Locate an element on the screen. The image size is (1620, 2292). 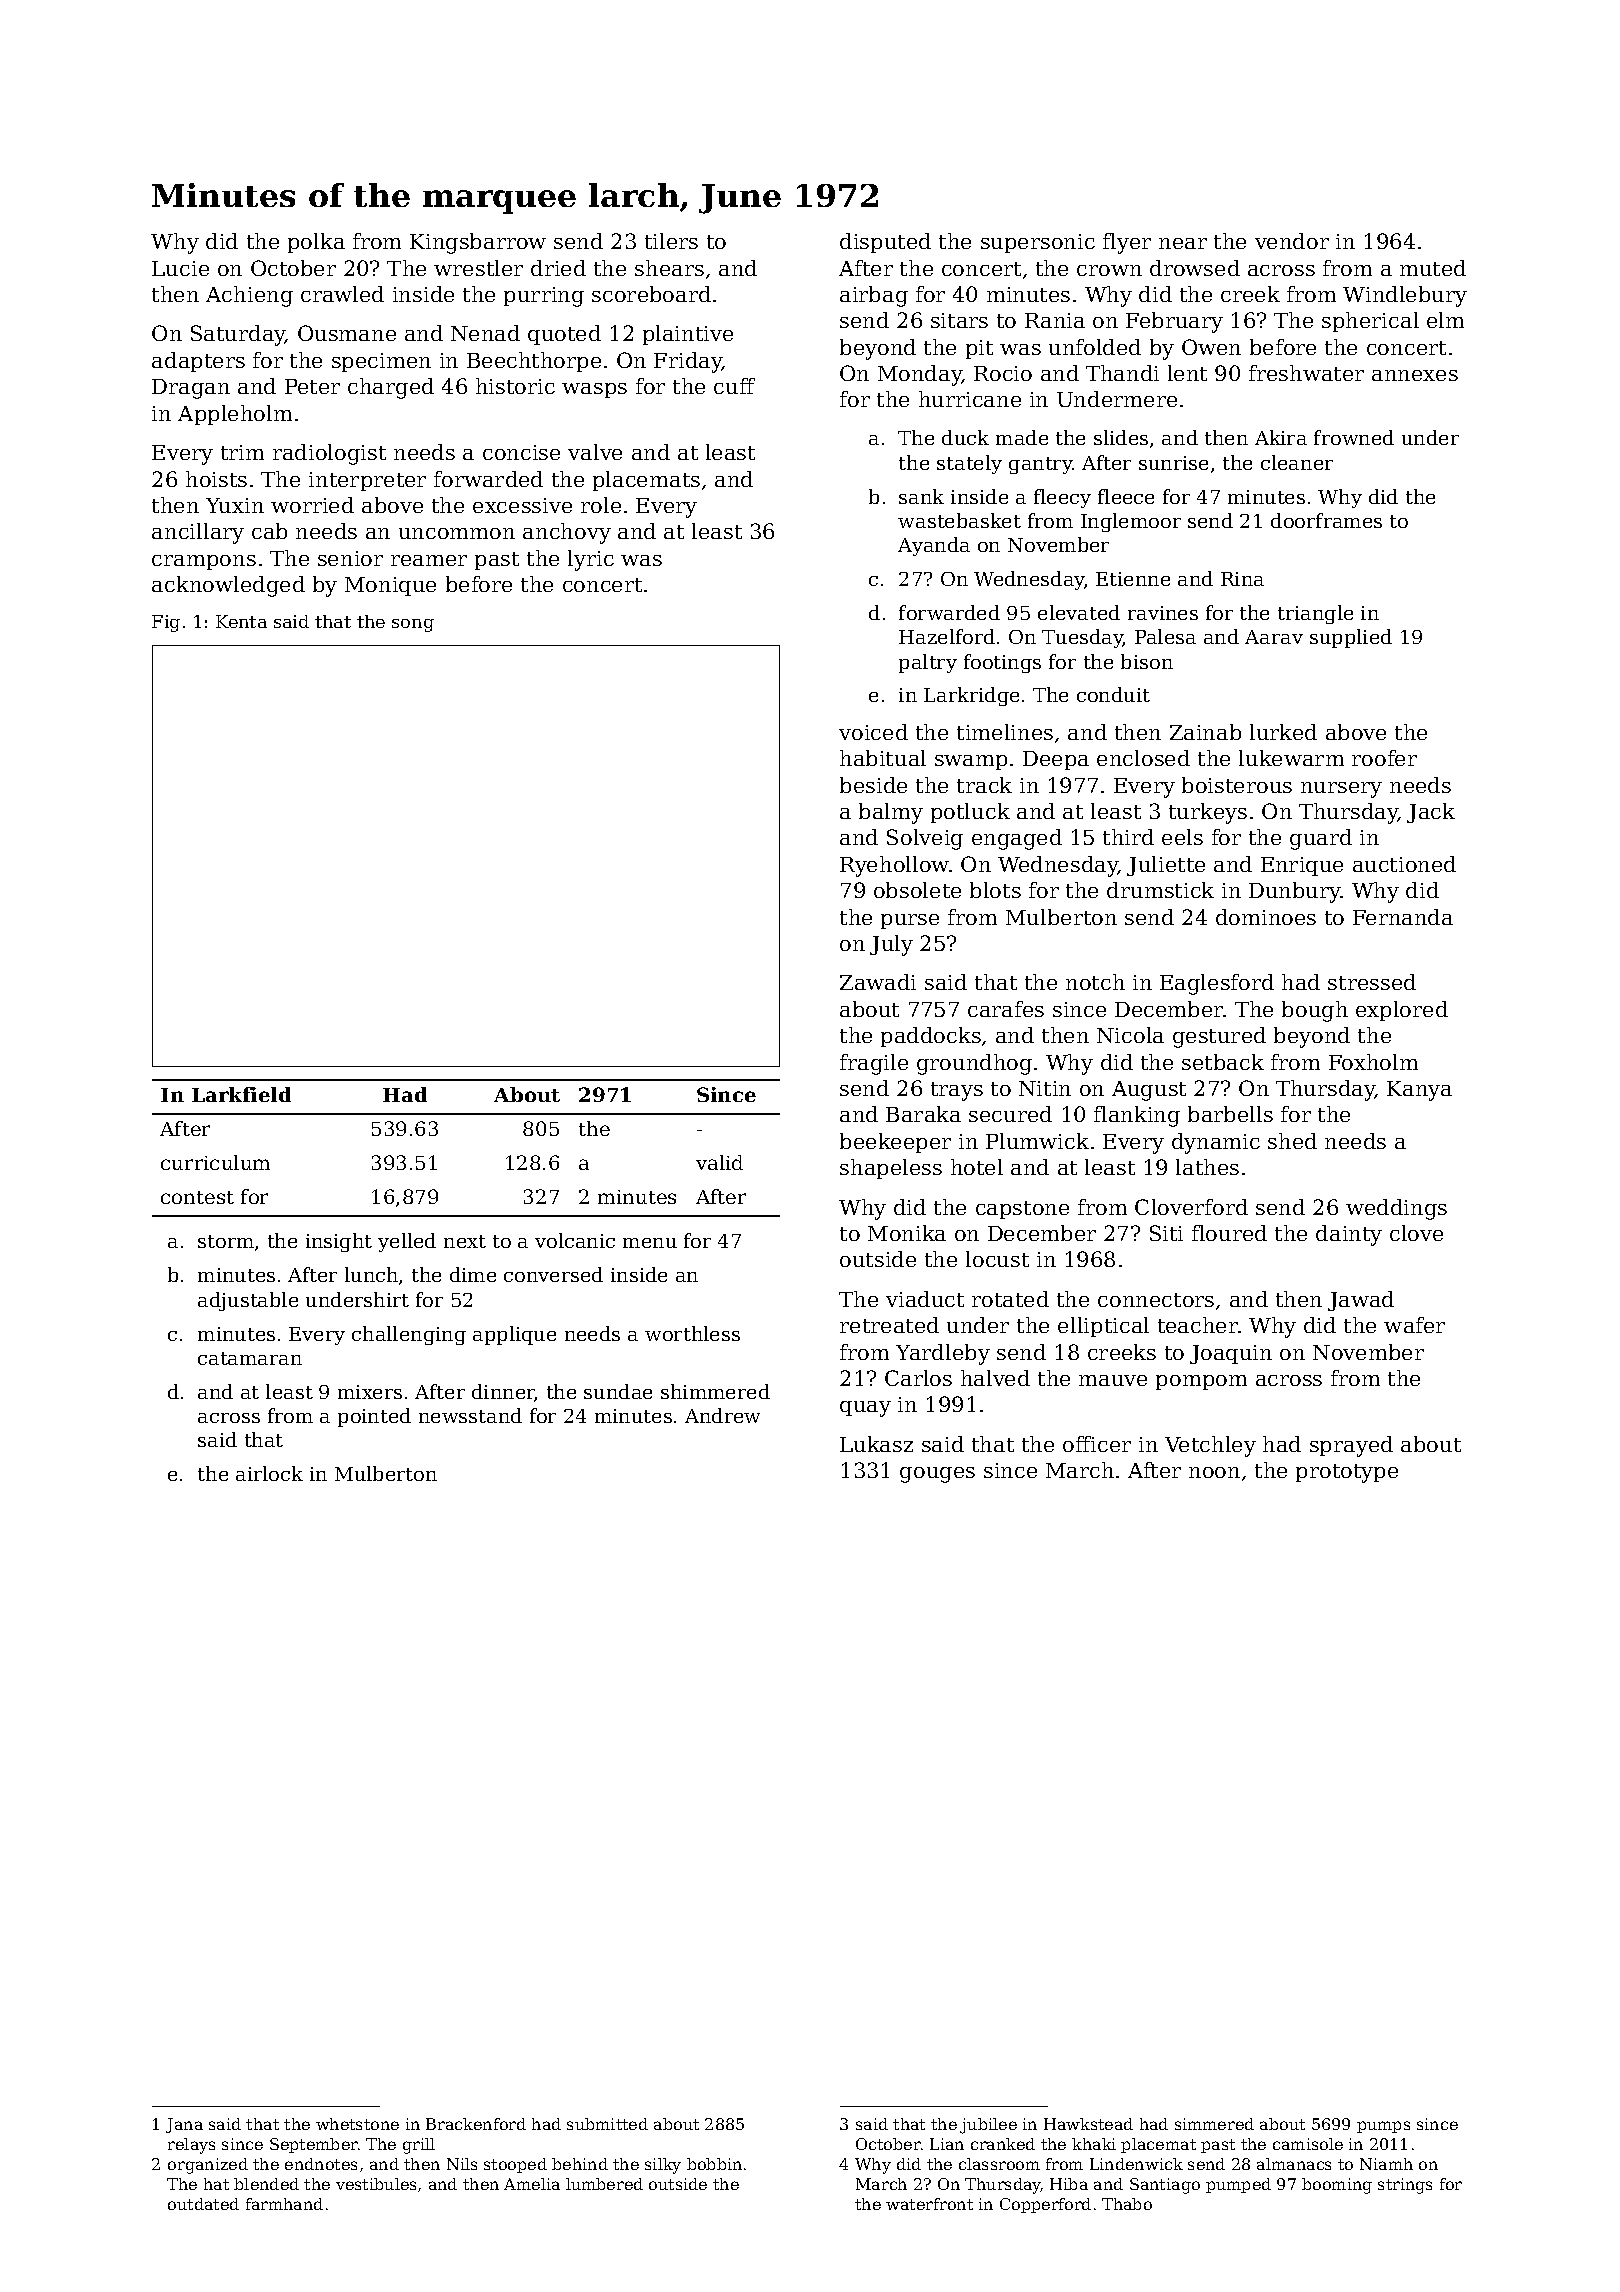
tilers is located at coordinates (671, 241).
